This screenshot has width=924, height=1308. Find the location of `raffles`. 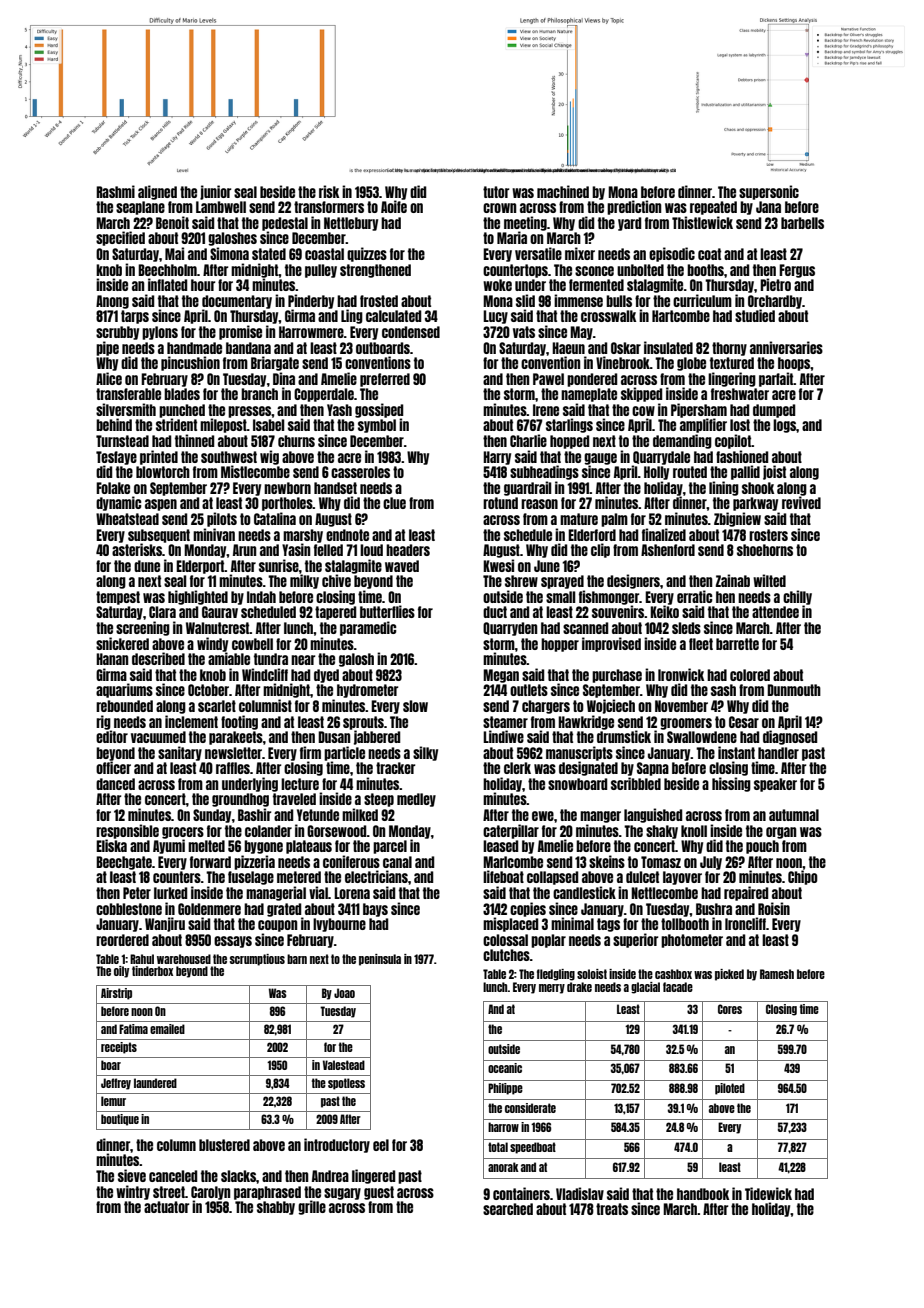

raffles is located at coordinates (233, 768).
